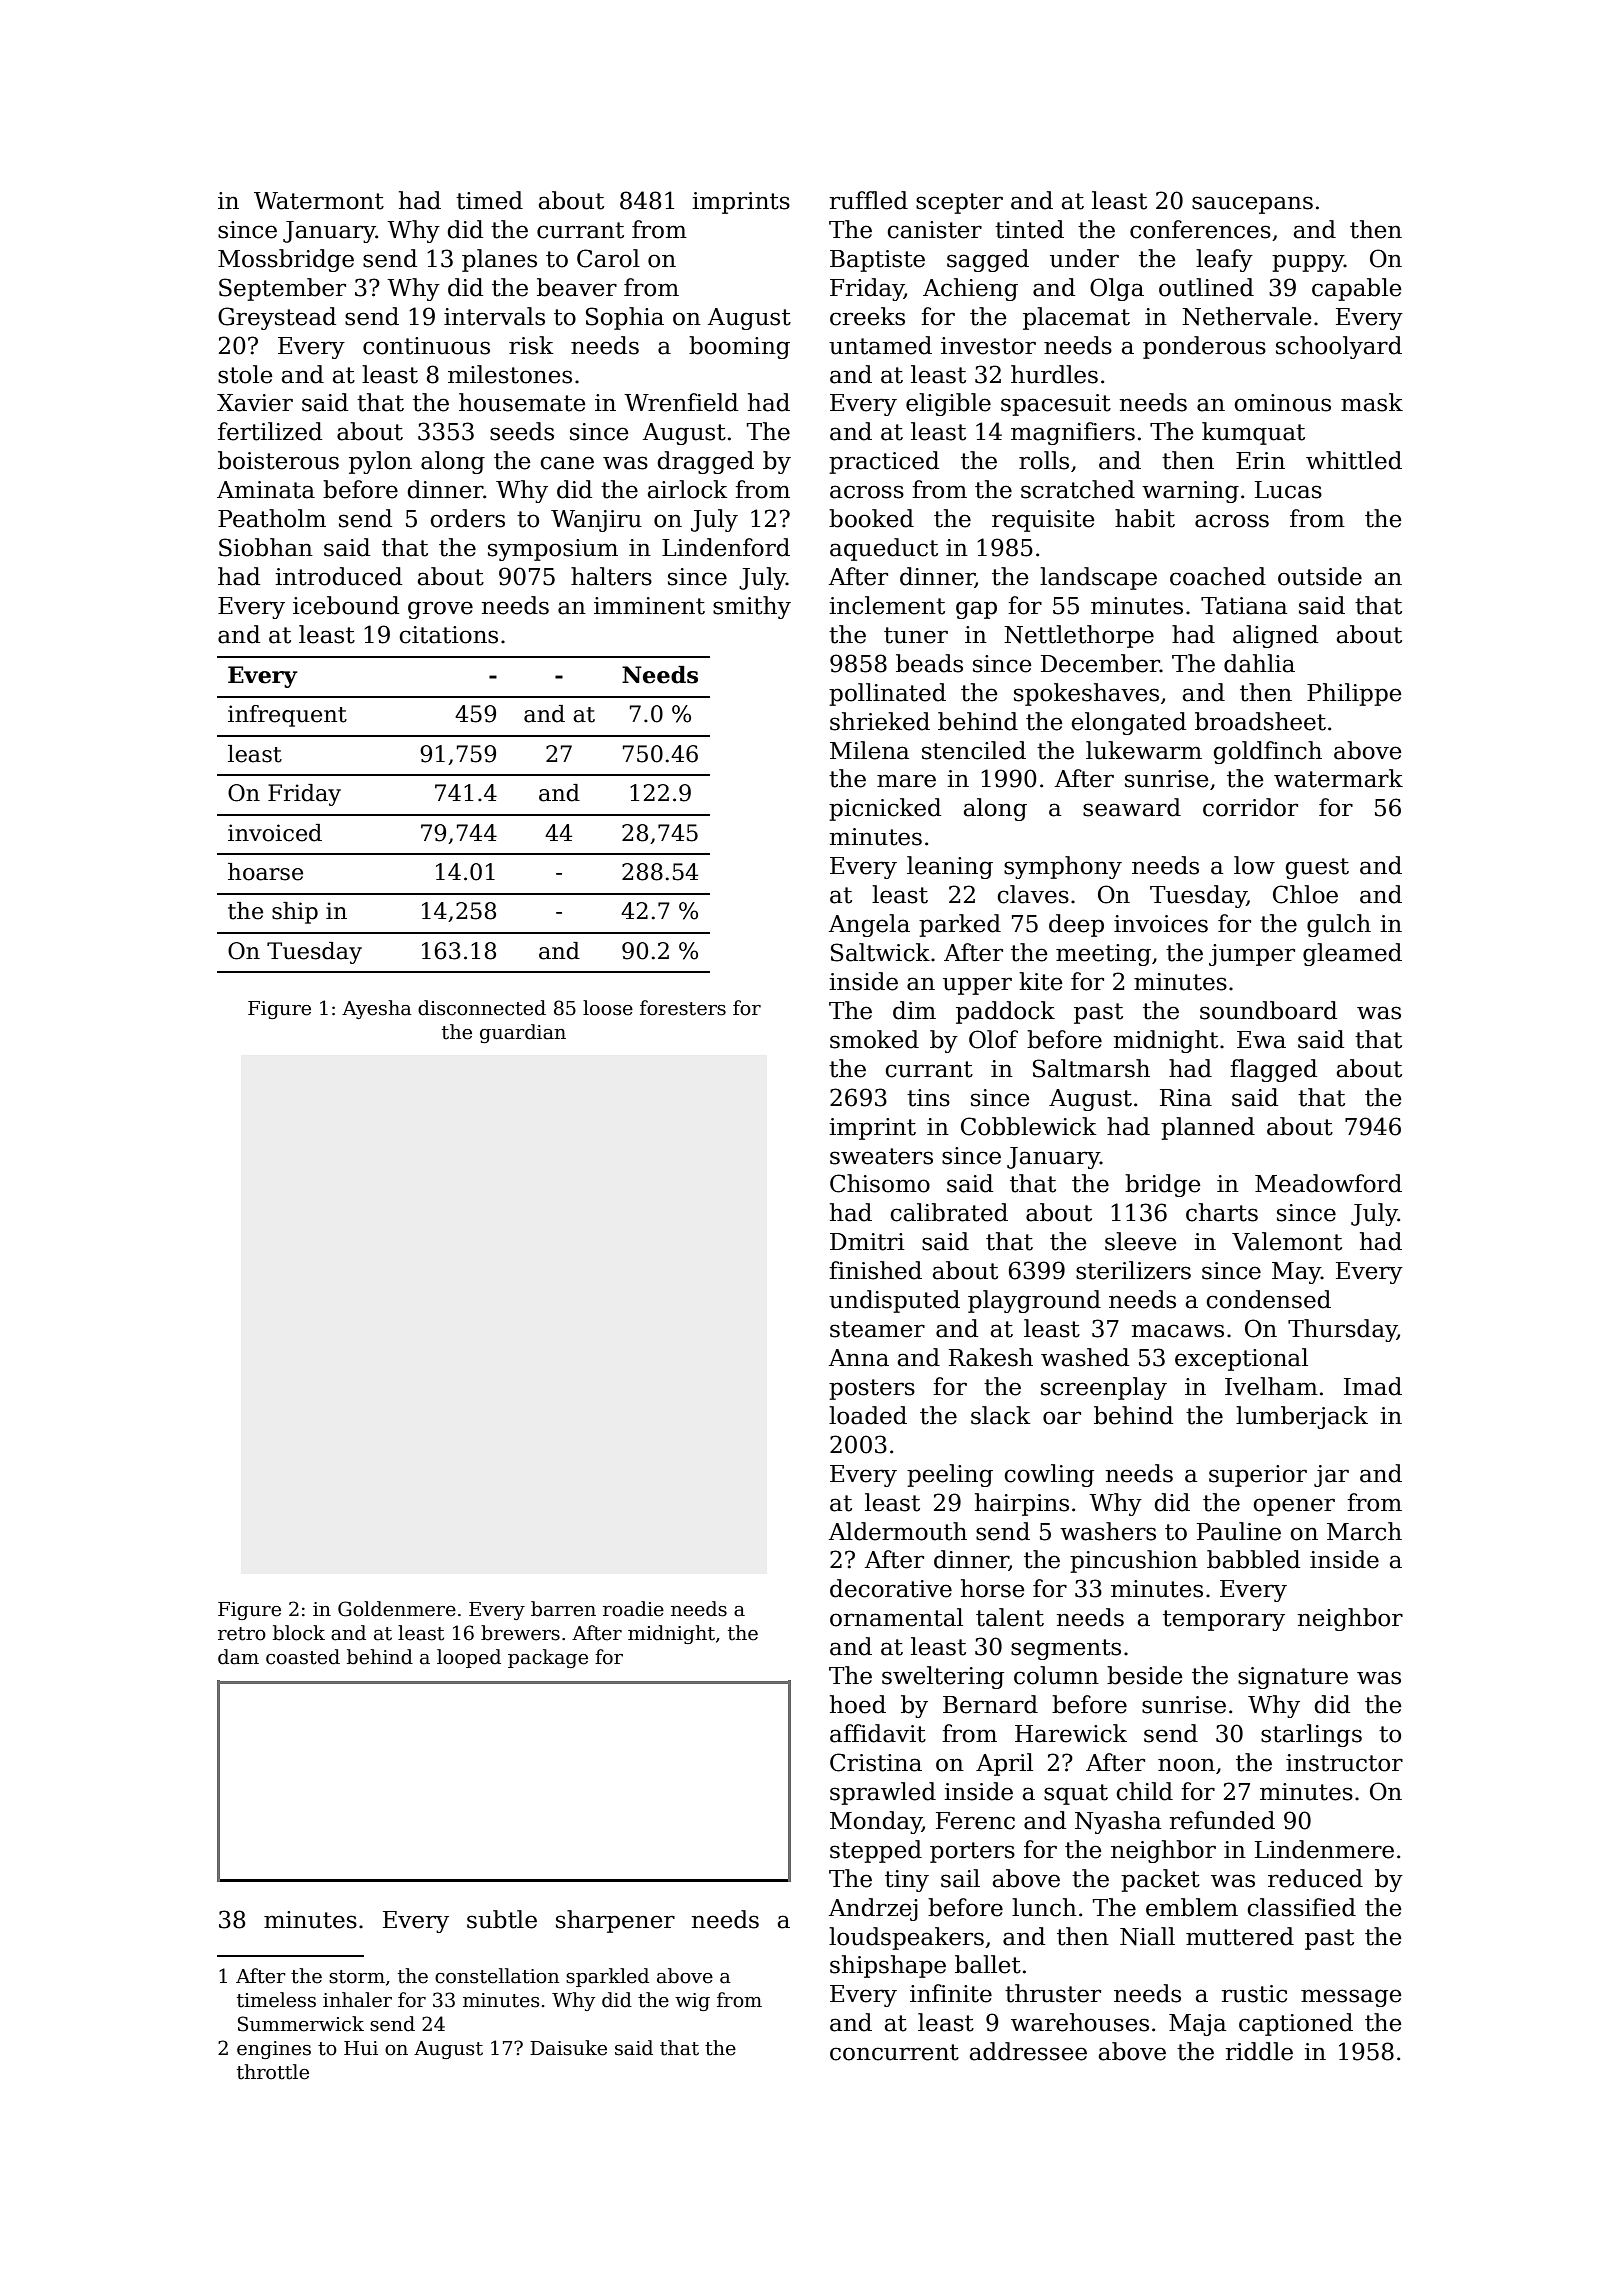  What do you see at coordinates (568, 2048) in the document?
I see `Daisuke` at bounding box center [568, 2048].
